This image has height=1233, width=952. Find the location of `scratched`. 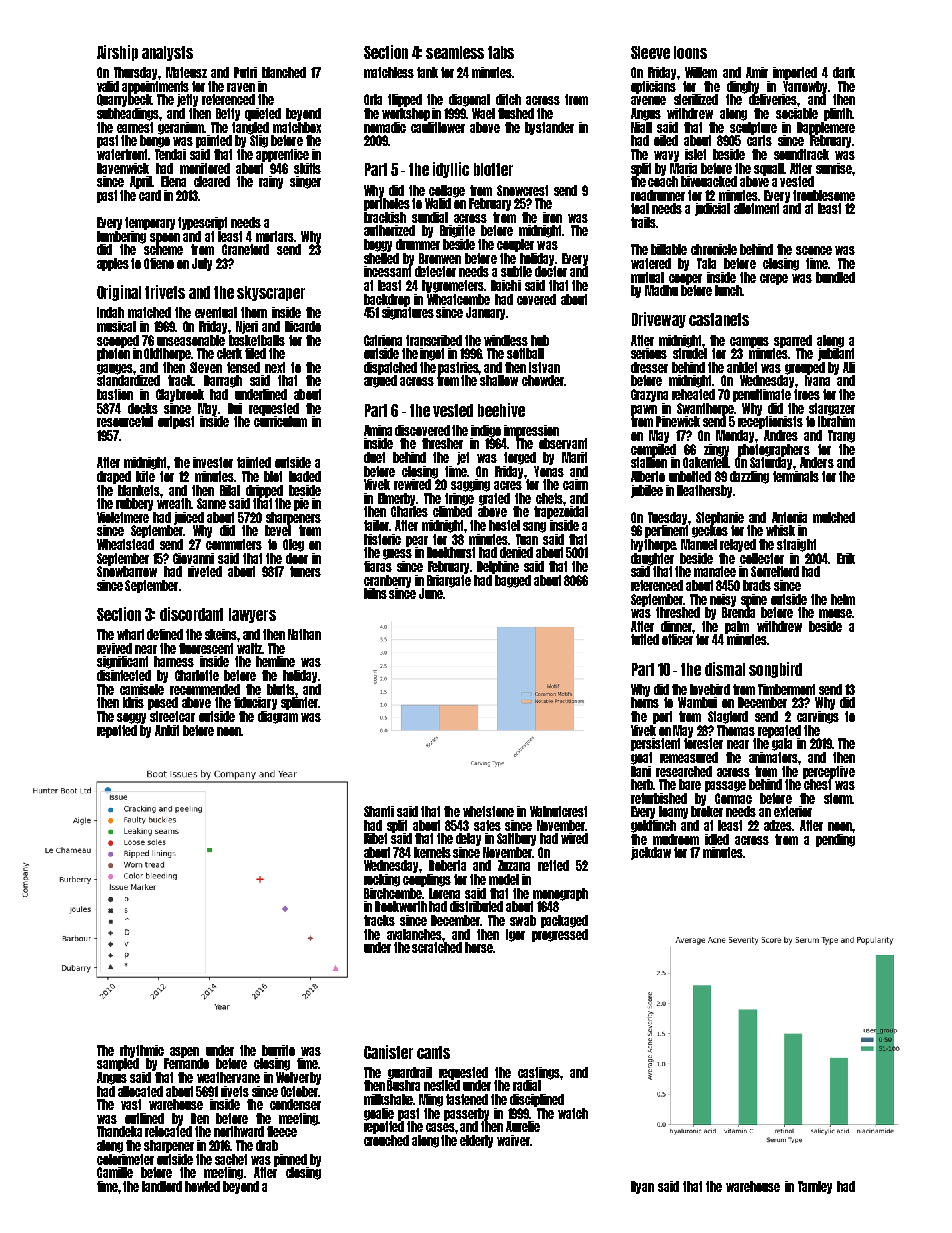

scratched is located at coordinates (437, 947).
